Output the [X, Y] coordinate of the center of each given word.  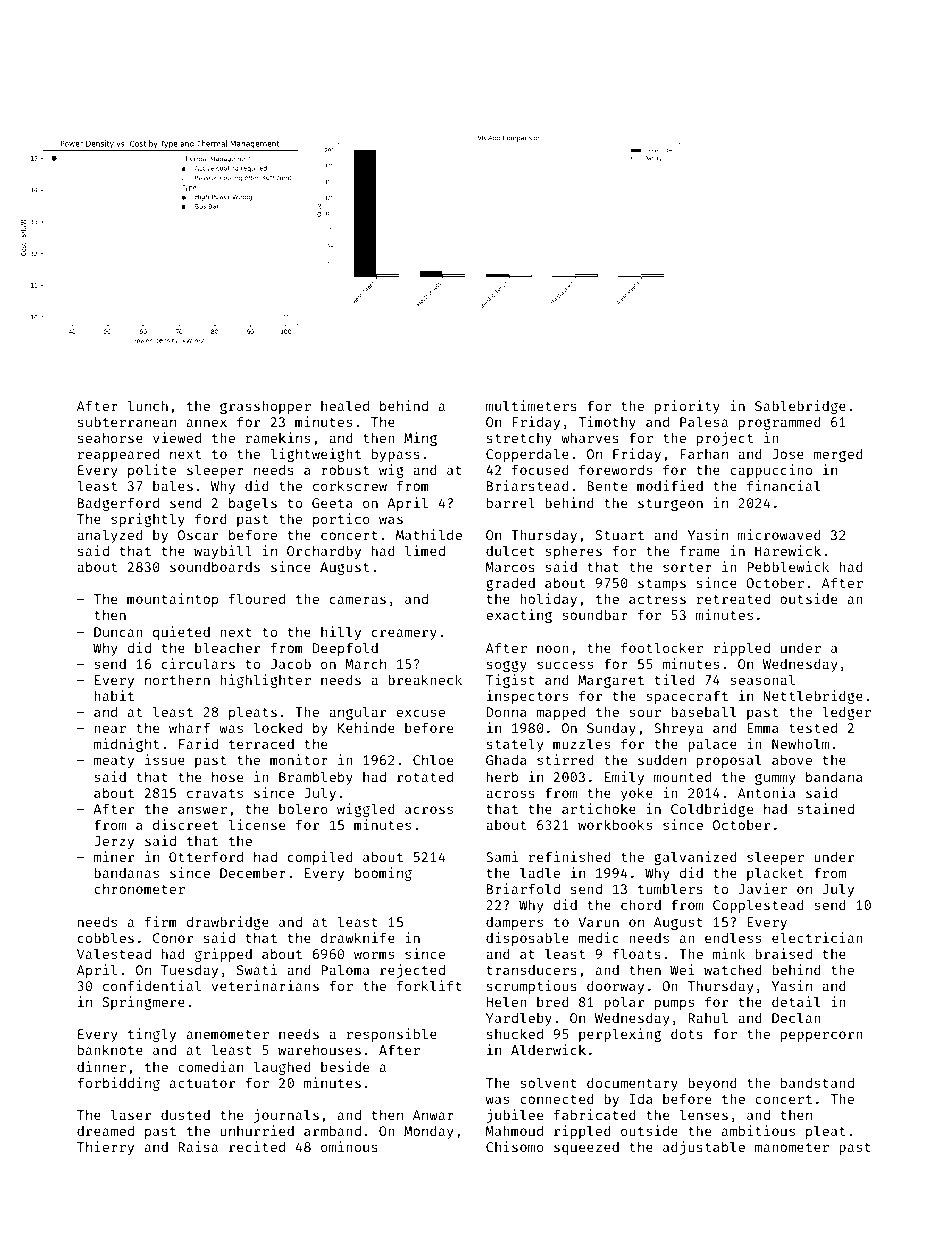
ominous [349, 1146]
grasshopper [265, 407]
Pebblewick [788, 566]
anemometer [228, 1034]
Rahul [708, 1017]
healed [345, 405]
